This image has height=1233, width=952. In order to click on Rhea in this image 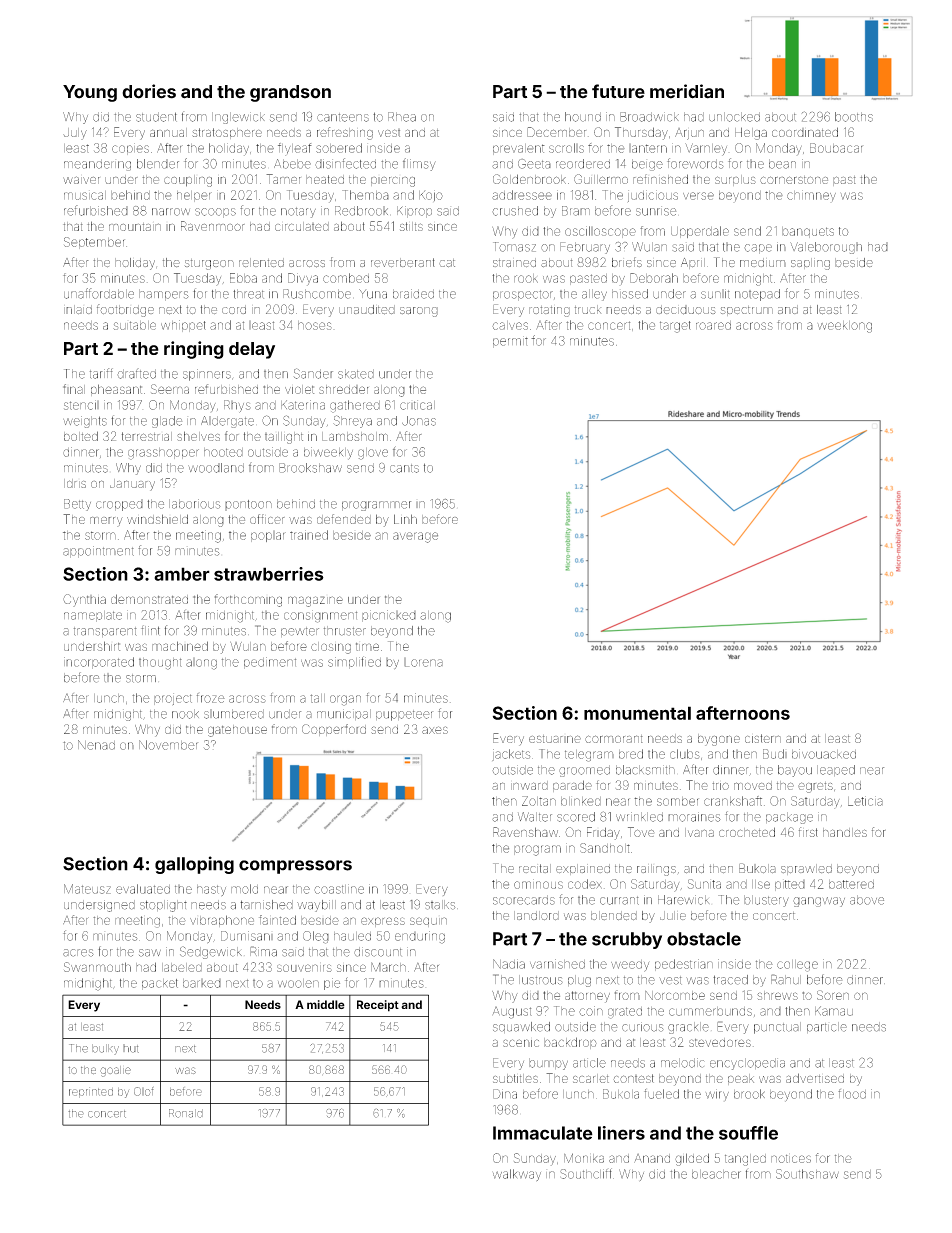, I will do `click(402, 117)`.
